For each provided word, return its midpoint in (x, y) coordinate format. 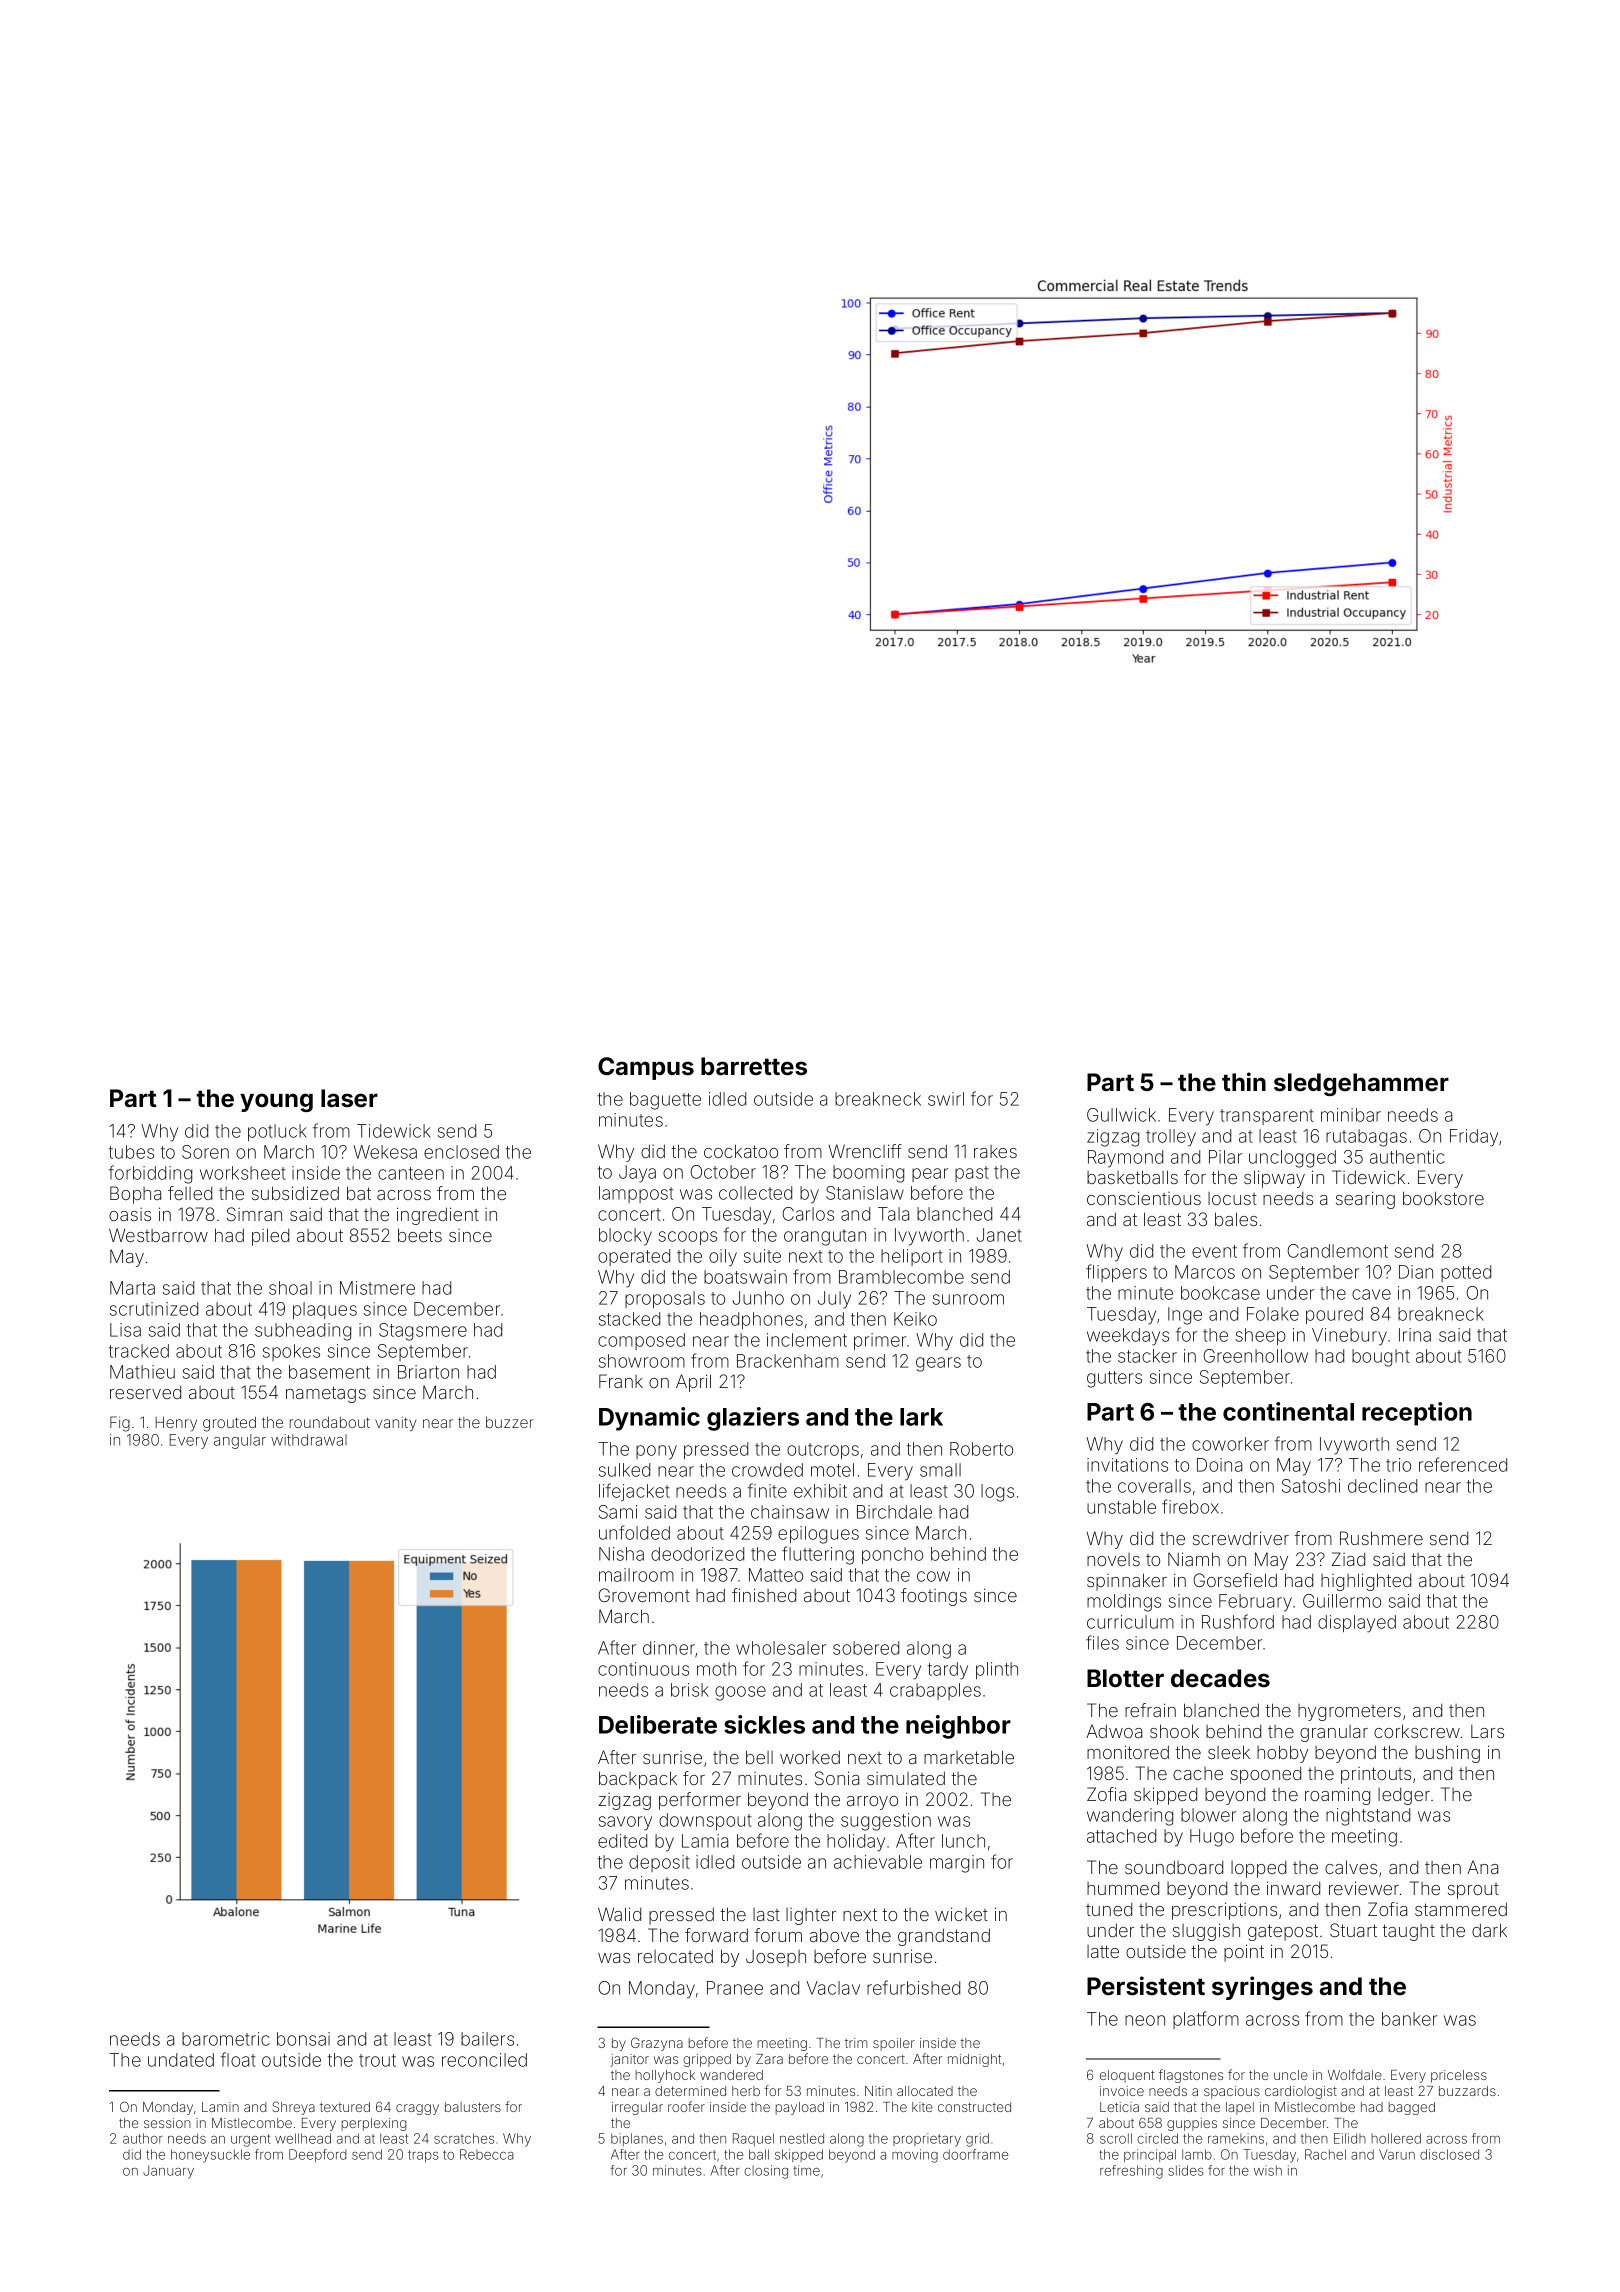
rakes (995, 1151)
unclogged (1292, 1159)
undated (181, 2060)
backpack (638, 1780)
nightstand (1368, 1817)
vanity (395, 1424)
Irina (1415, 1335)
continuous (643, 1669)
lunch (963, 1841)
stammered (1461, 1909)
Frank (621, 1381)
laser (349, 1098)
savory (625, 1823)
